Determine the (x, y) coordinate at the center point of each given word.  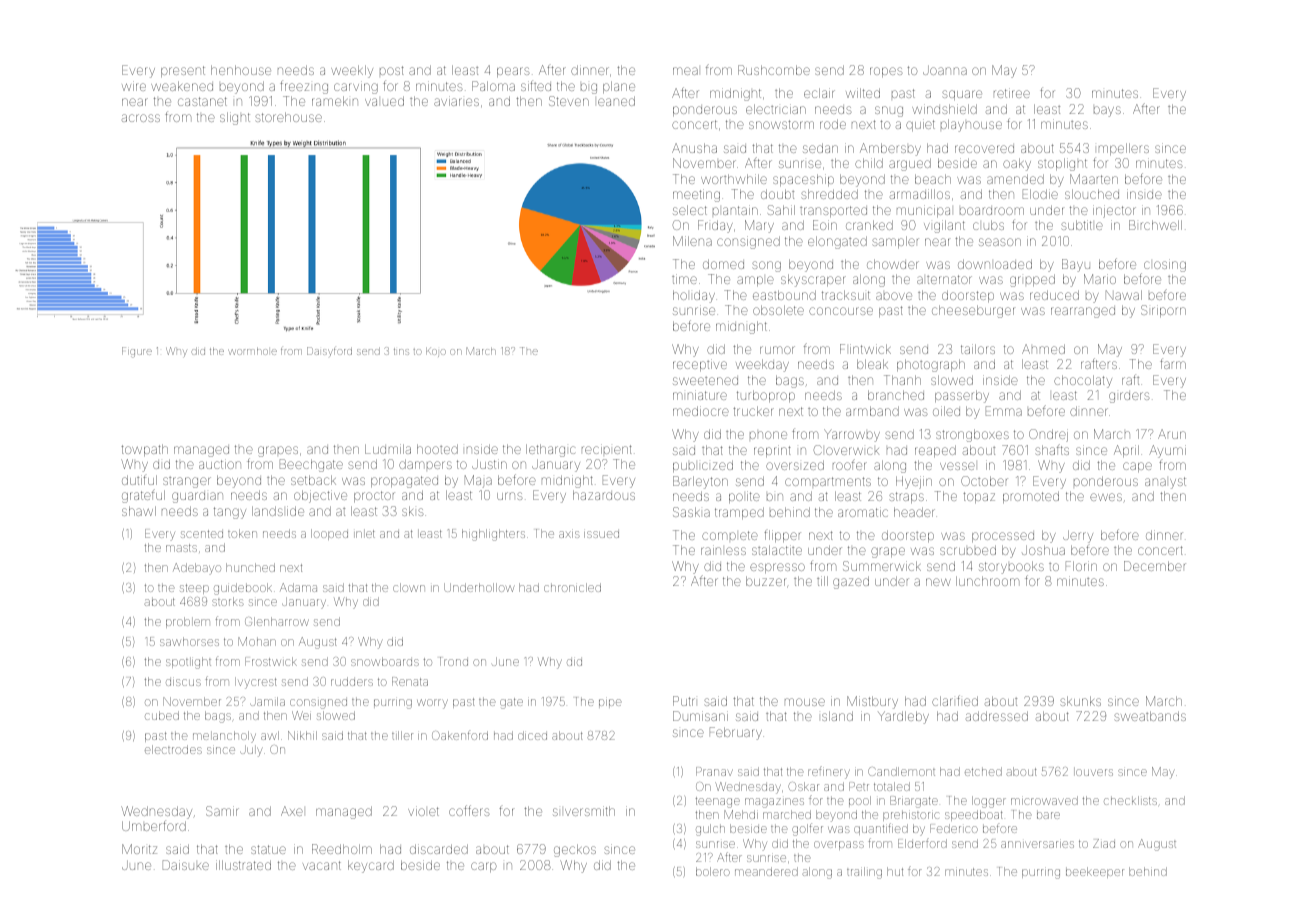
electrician (776, 109)
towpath (144, 450)
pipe (610, 702)
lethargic (550, 450)
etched (983, 771)
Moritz (139, 849)
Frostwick (271, 661)
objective (320, 496)
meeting (696, 195)
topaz (979, 497)
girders (1129, 397)
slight (235, 118)
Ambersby (890, 149)
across (141, 118)
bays (1107, 111)
